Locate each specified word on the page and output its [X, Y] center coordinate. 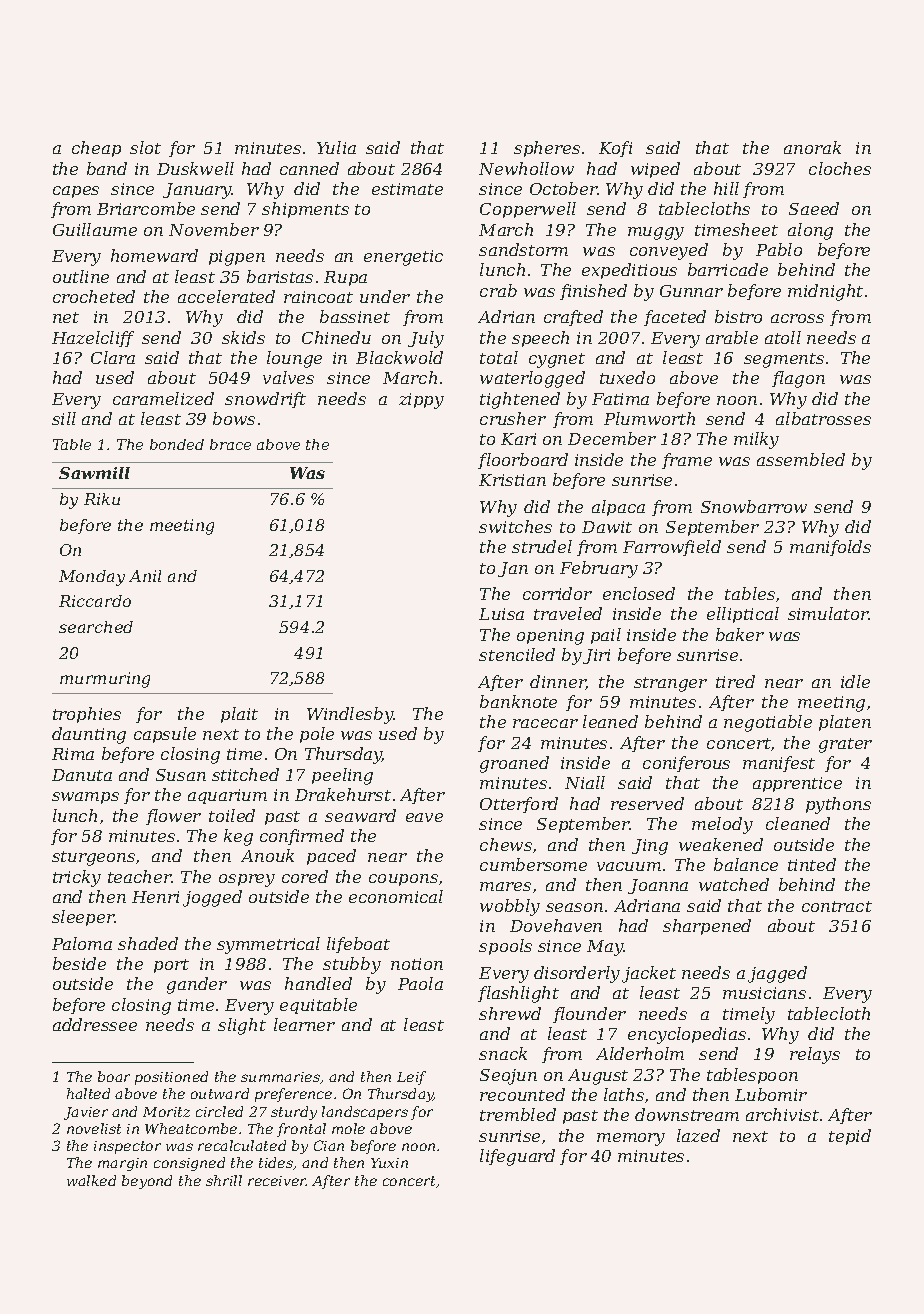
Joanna [658, 886]
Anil [145, 576]
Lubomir [771, 1094]
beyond [147, 1182]
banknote [518, 701]
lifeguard [517, 1157]
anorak [812, 147]
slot [145, 147]
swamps [85, 798]
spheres [547, 149]
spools [505, 947]
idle [855, 681]
